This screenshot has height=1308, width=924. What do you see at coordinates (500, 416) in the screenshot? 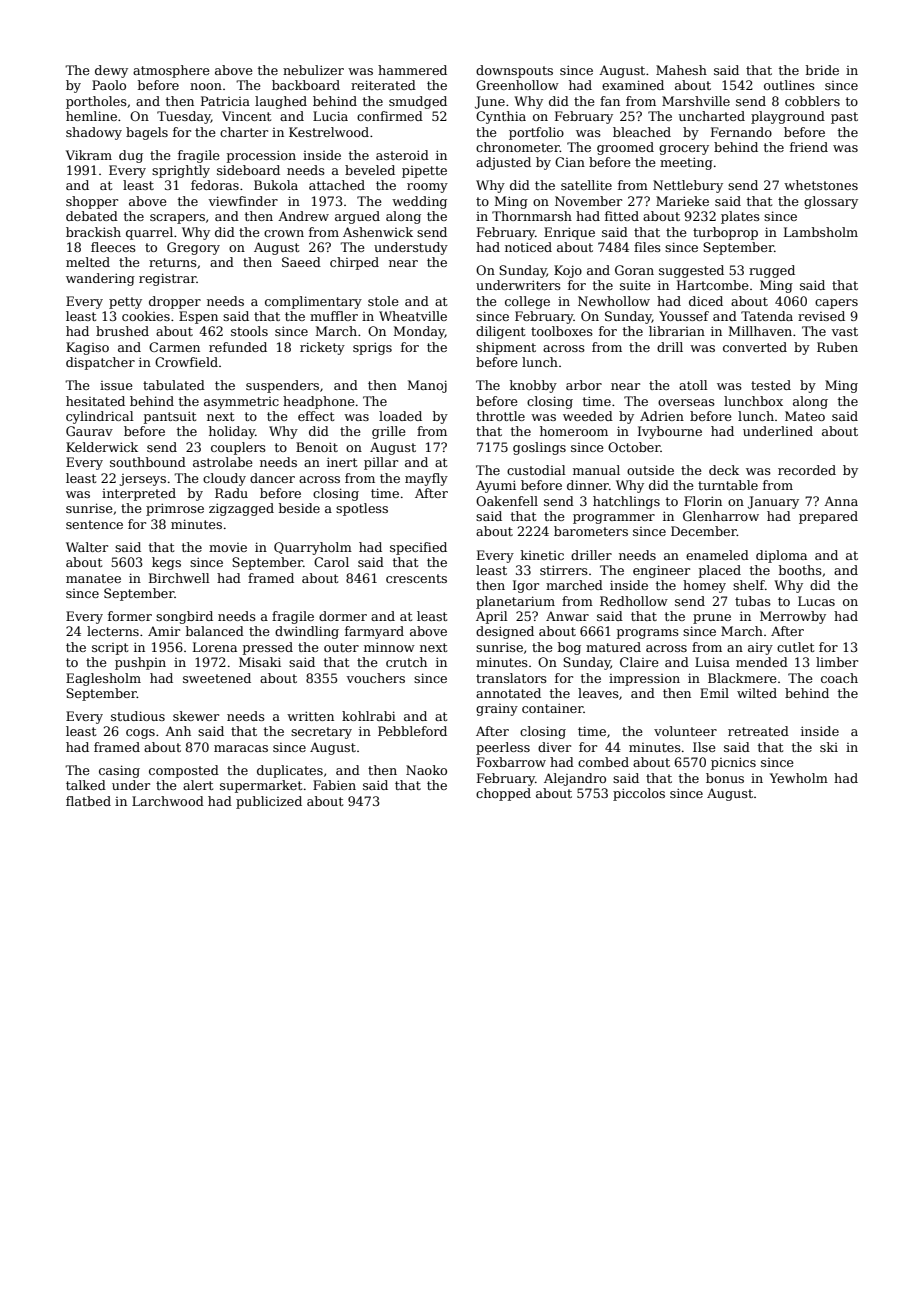
I see `throttle` at bounding box center [500, 416].
